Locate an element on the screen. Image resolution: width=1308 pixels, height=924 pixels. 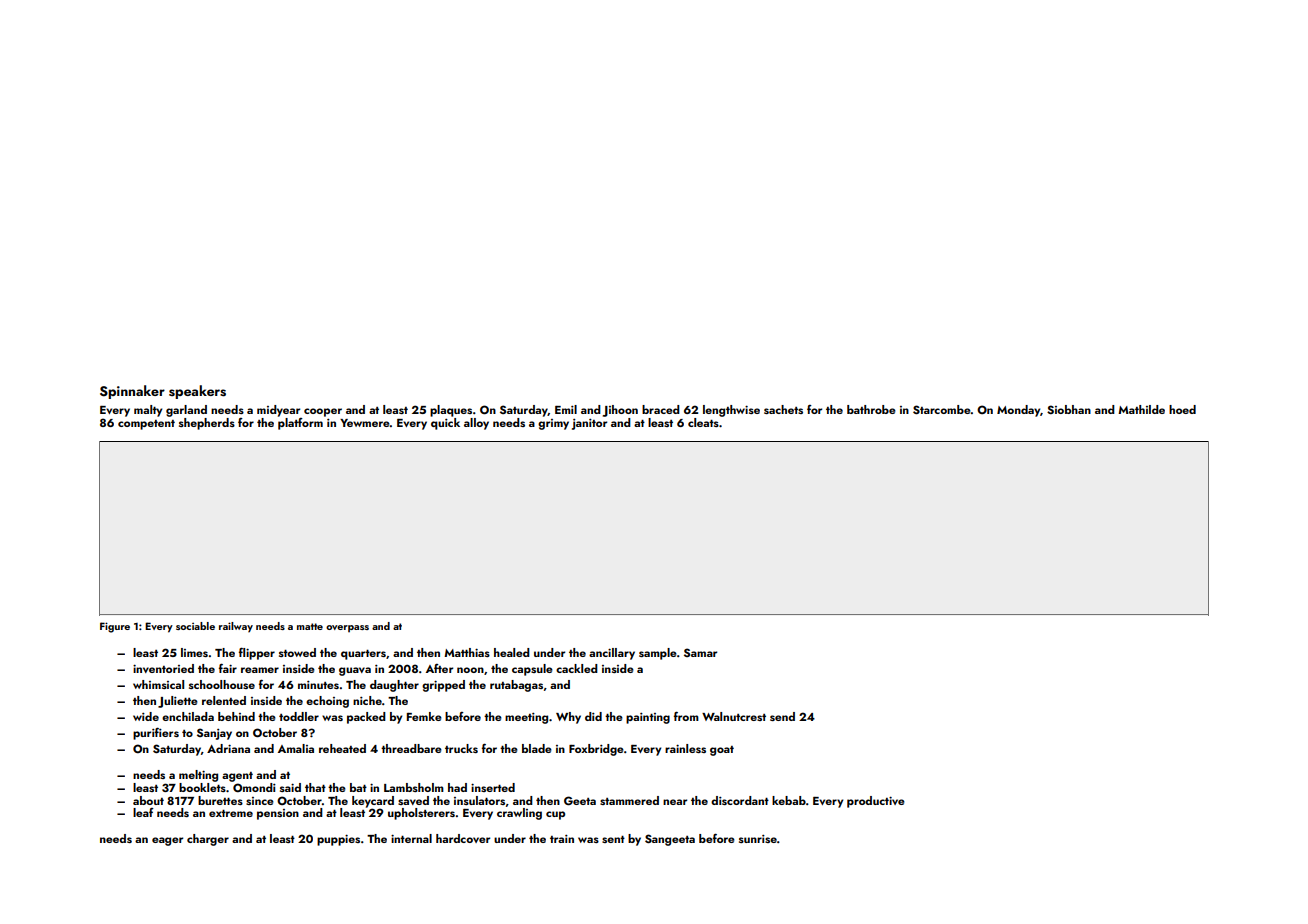
Monday is located at coordinates (1018, 411).
